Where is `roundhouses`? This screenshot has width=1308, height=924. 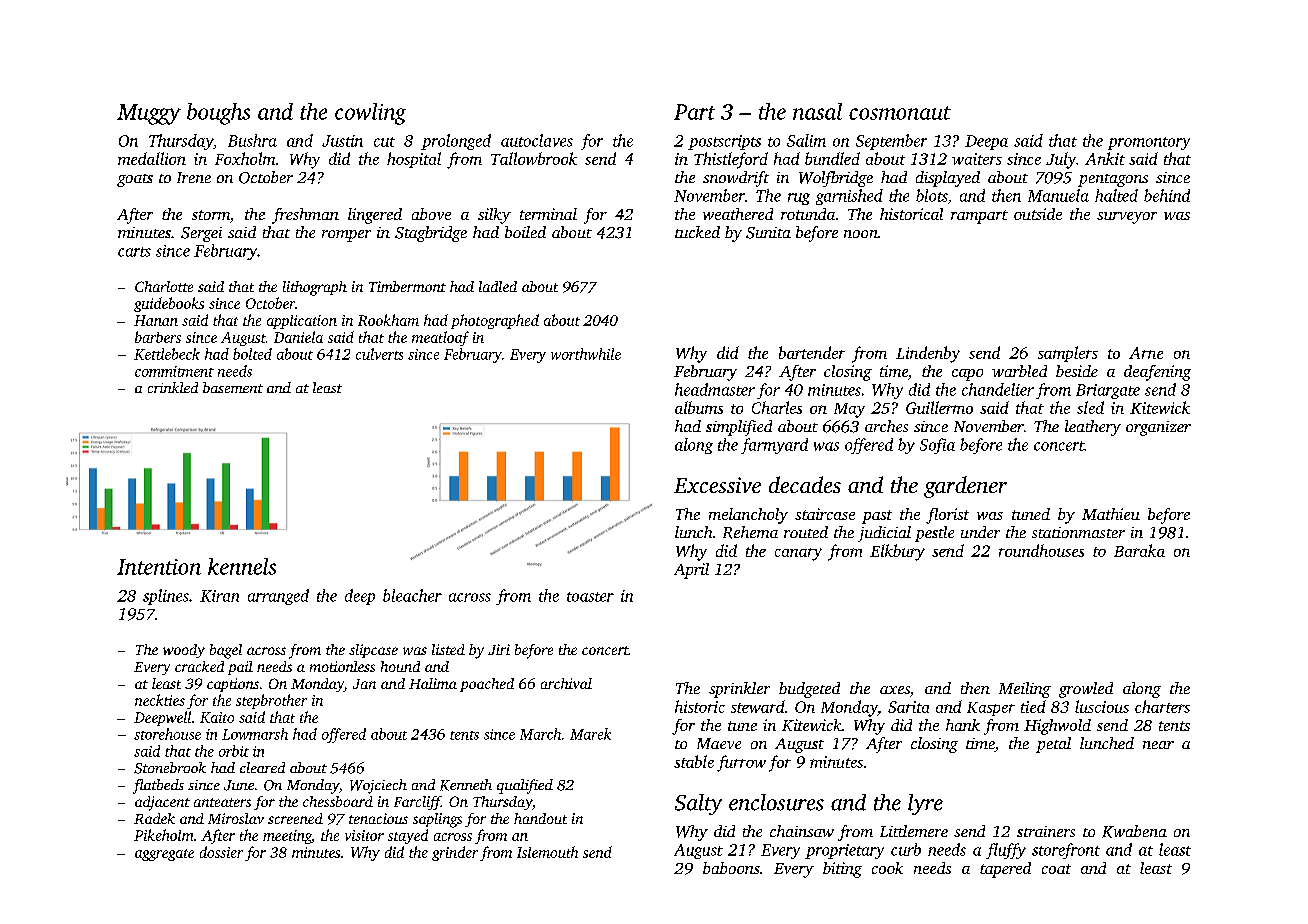
roundhouses is located at coordinates (1041, 550).
